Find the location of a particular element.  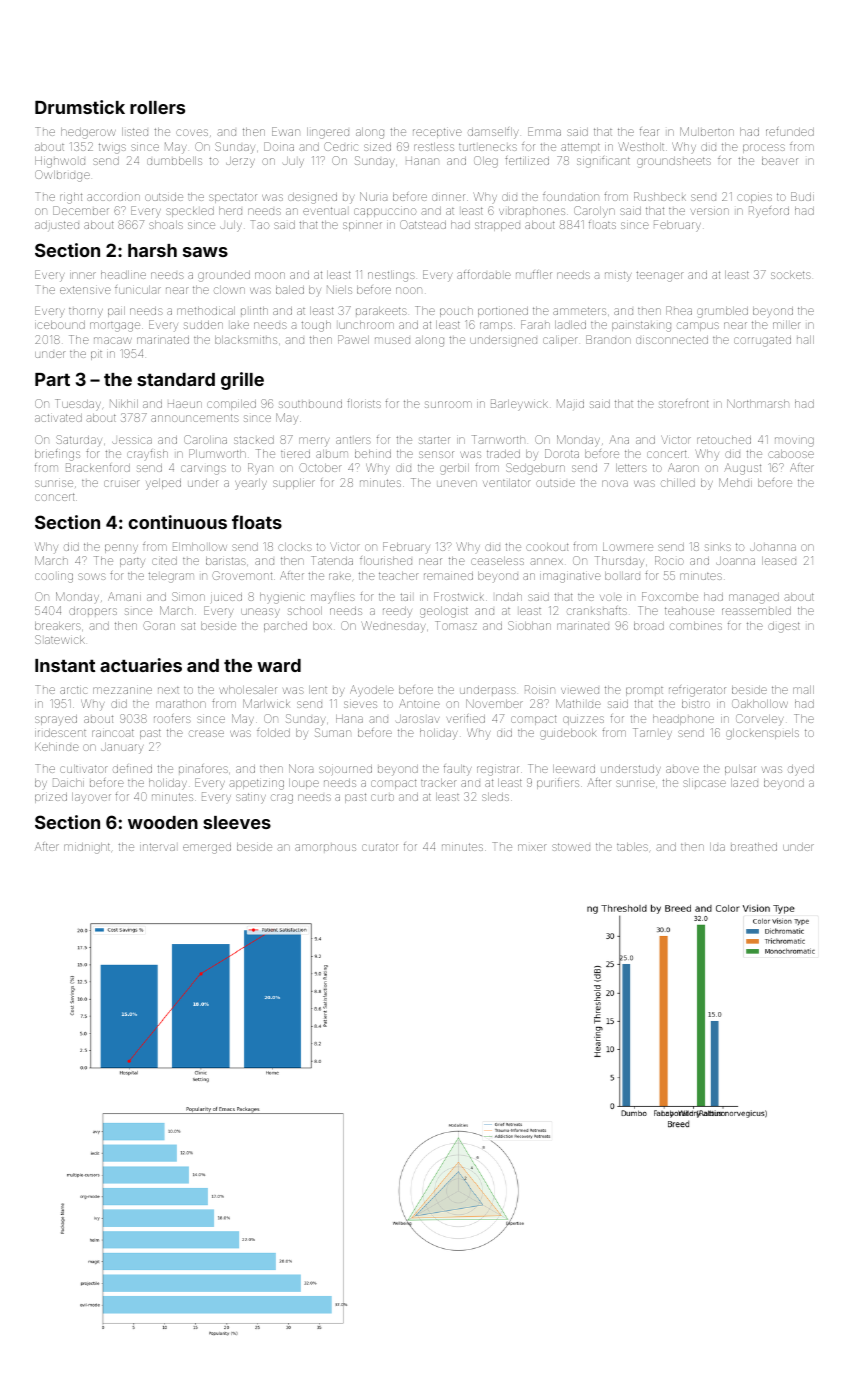

satiny is located at coordinates (251, 798).
